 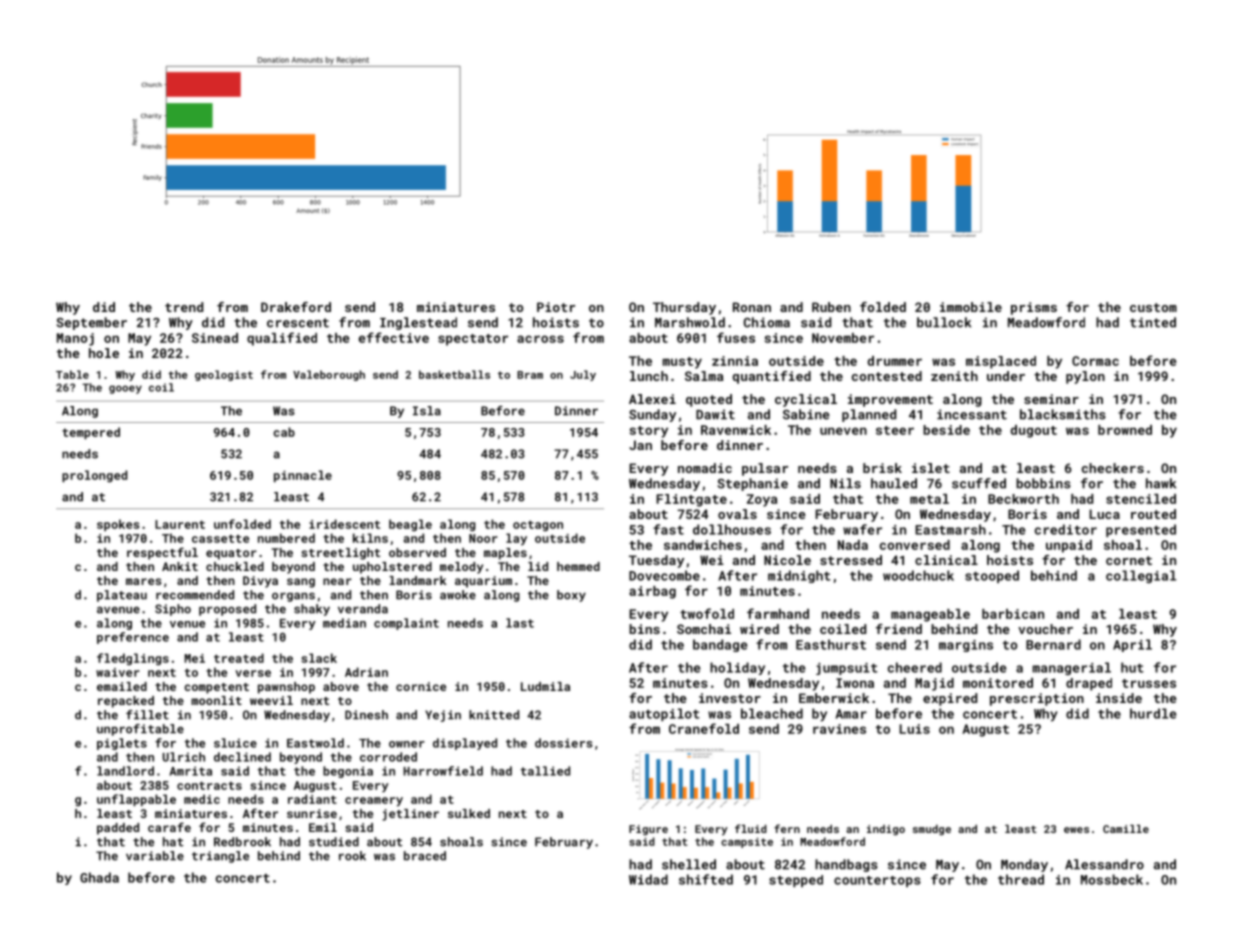 What do you see at coordinates (303, 476) in the image?
I see `pinnacle` at bounding box center [303, 476].
